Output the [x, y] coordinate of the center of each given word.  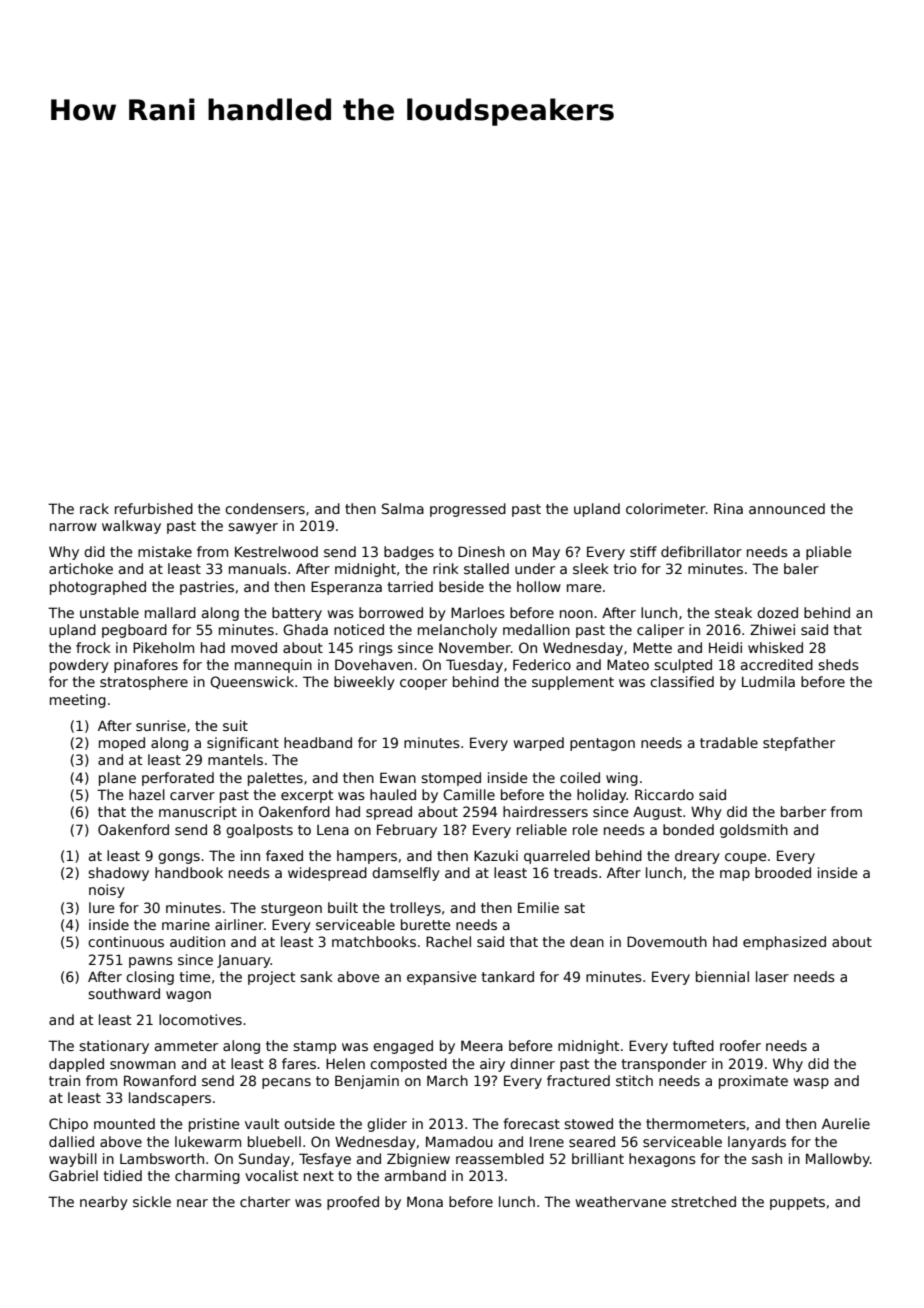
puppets [797, 1203]
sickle [152, 1201]
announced [787, 508]
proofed [353, 1203]
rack [94, 508]
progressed [468, 510]
